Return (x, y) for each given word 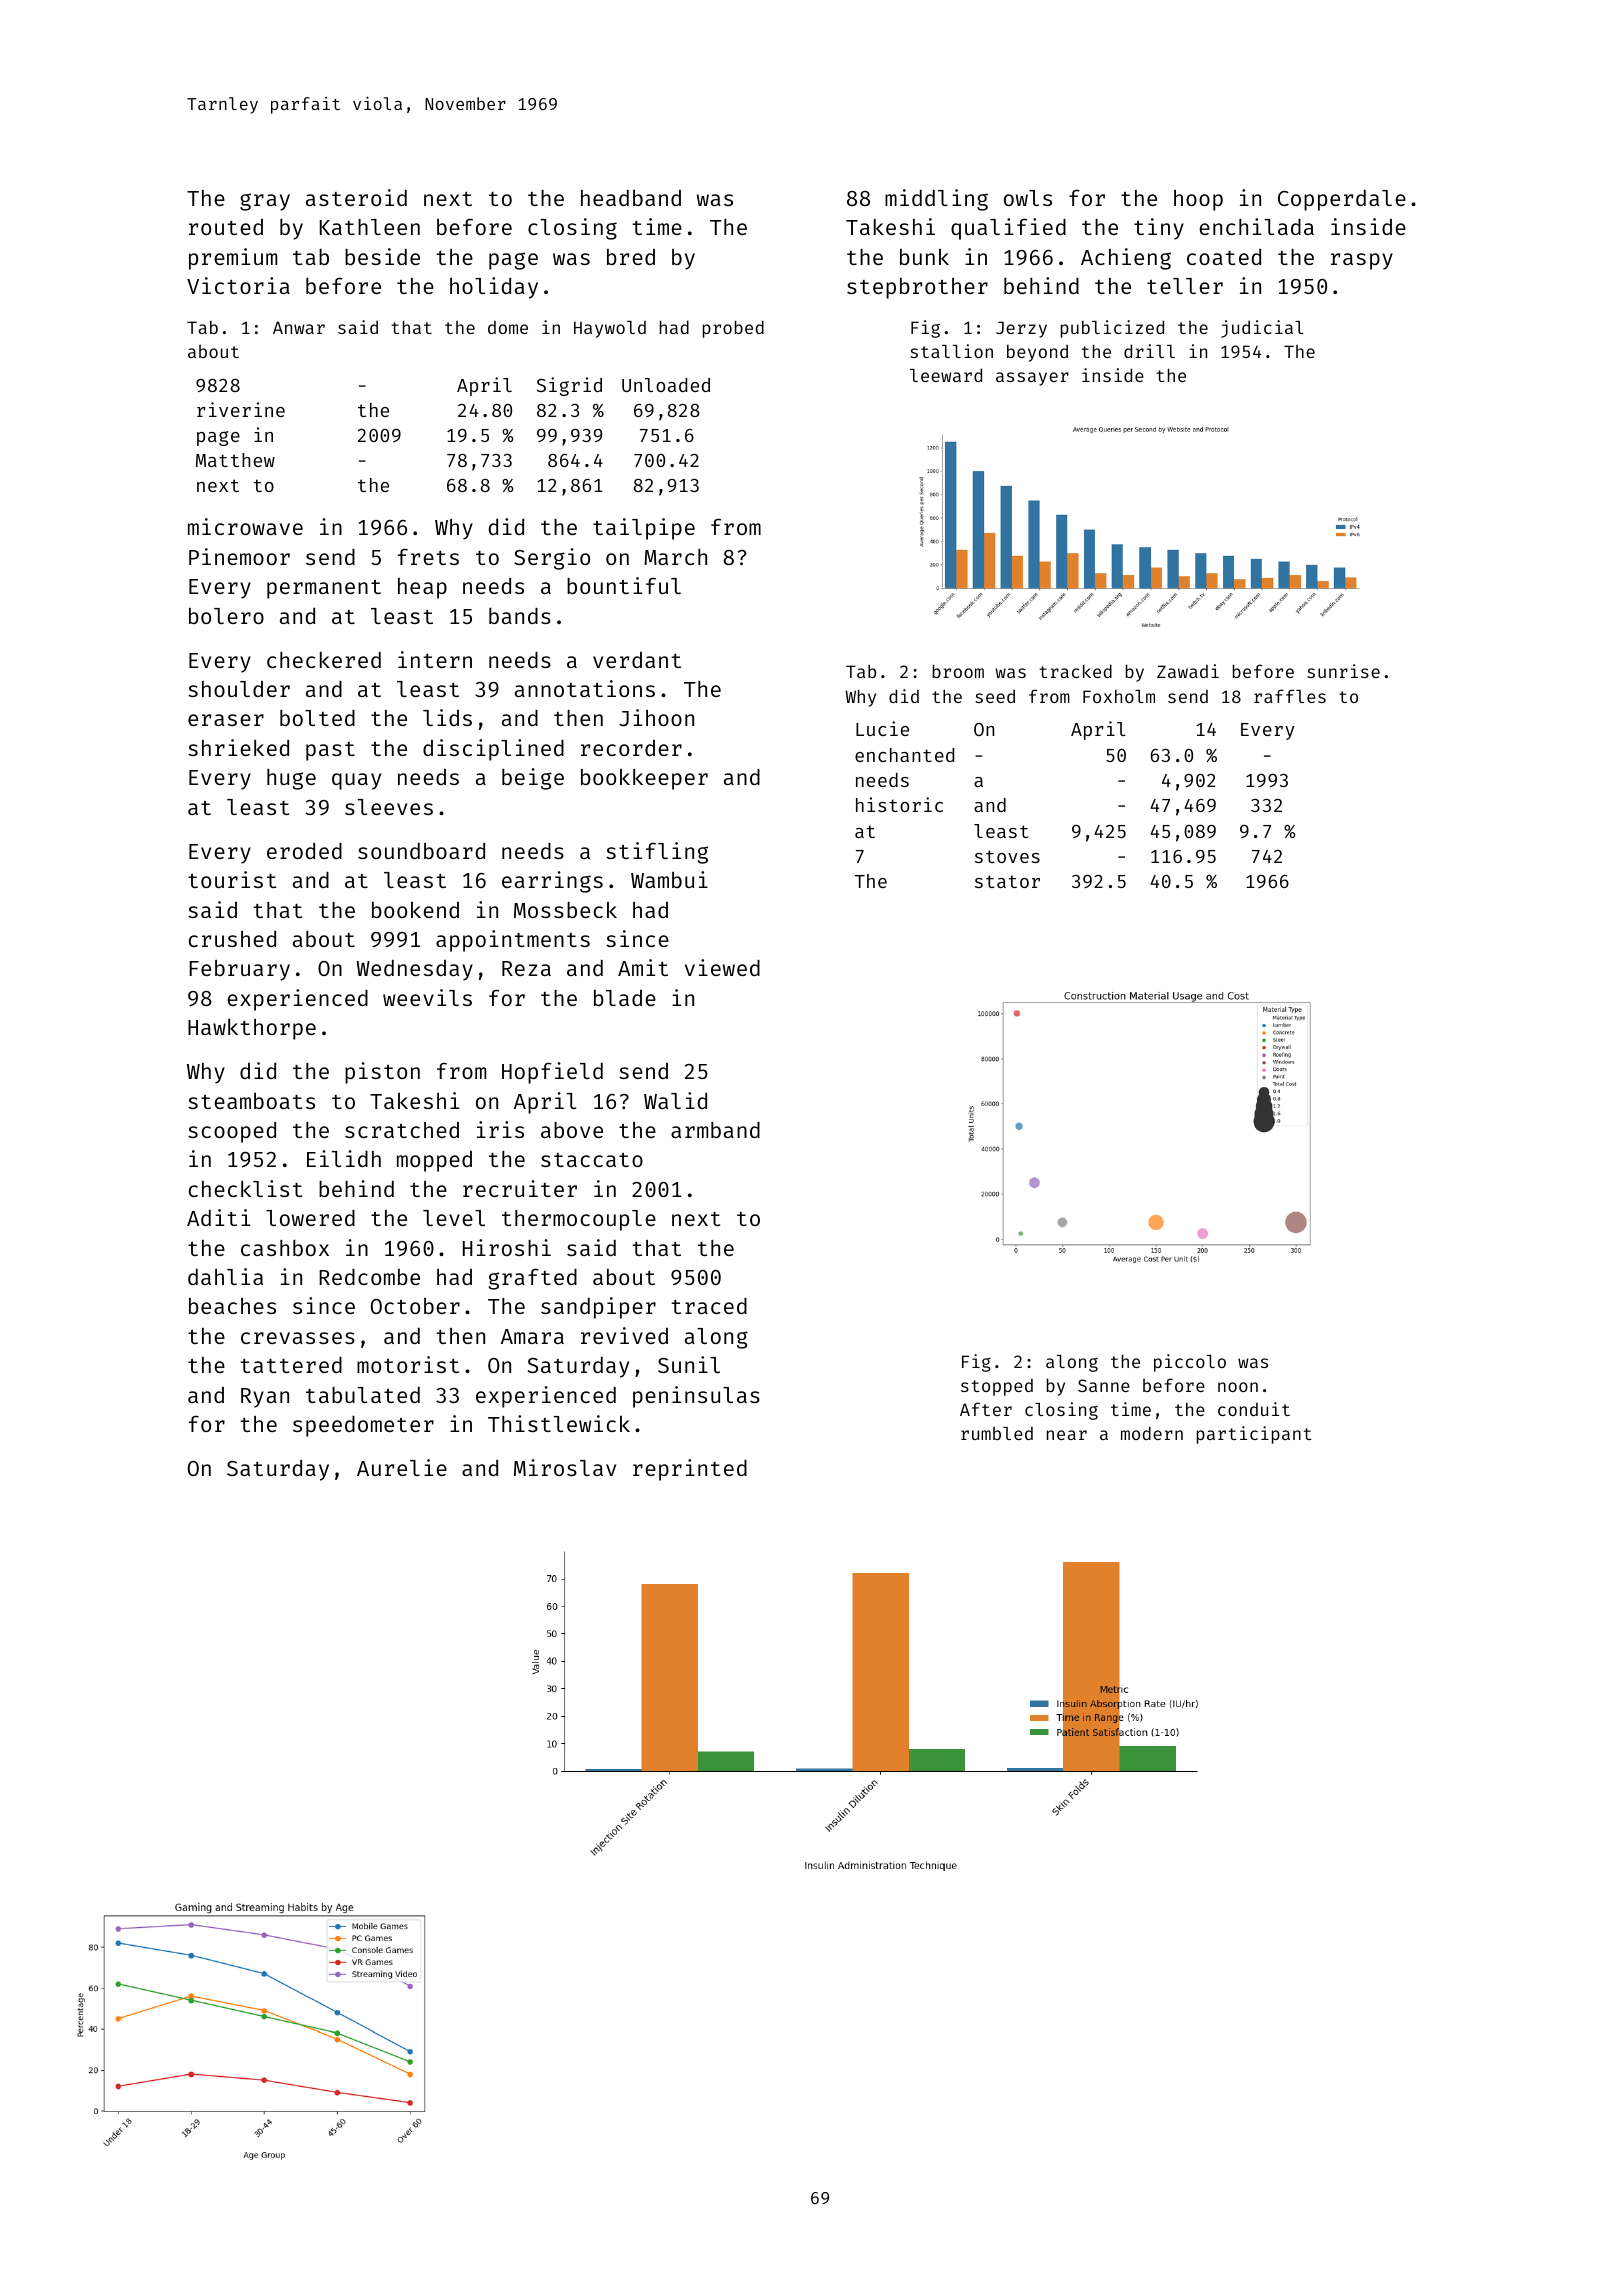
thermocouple (579, 1220)
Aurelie (402, 1467)
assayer (1032, 379)
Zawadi (1188, 671)
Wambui (669, 879)
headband (631, 197)
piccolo (1190, 1363)
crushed (232, 939)
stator (1007, 881)
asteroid (356, 197)
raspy (1362, 261)
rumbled (997, 1433)
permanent (324, 589)
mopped (434, 1161)
